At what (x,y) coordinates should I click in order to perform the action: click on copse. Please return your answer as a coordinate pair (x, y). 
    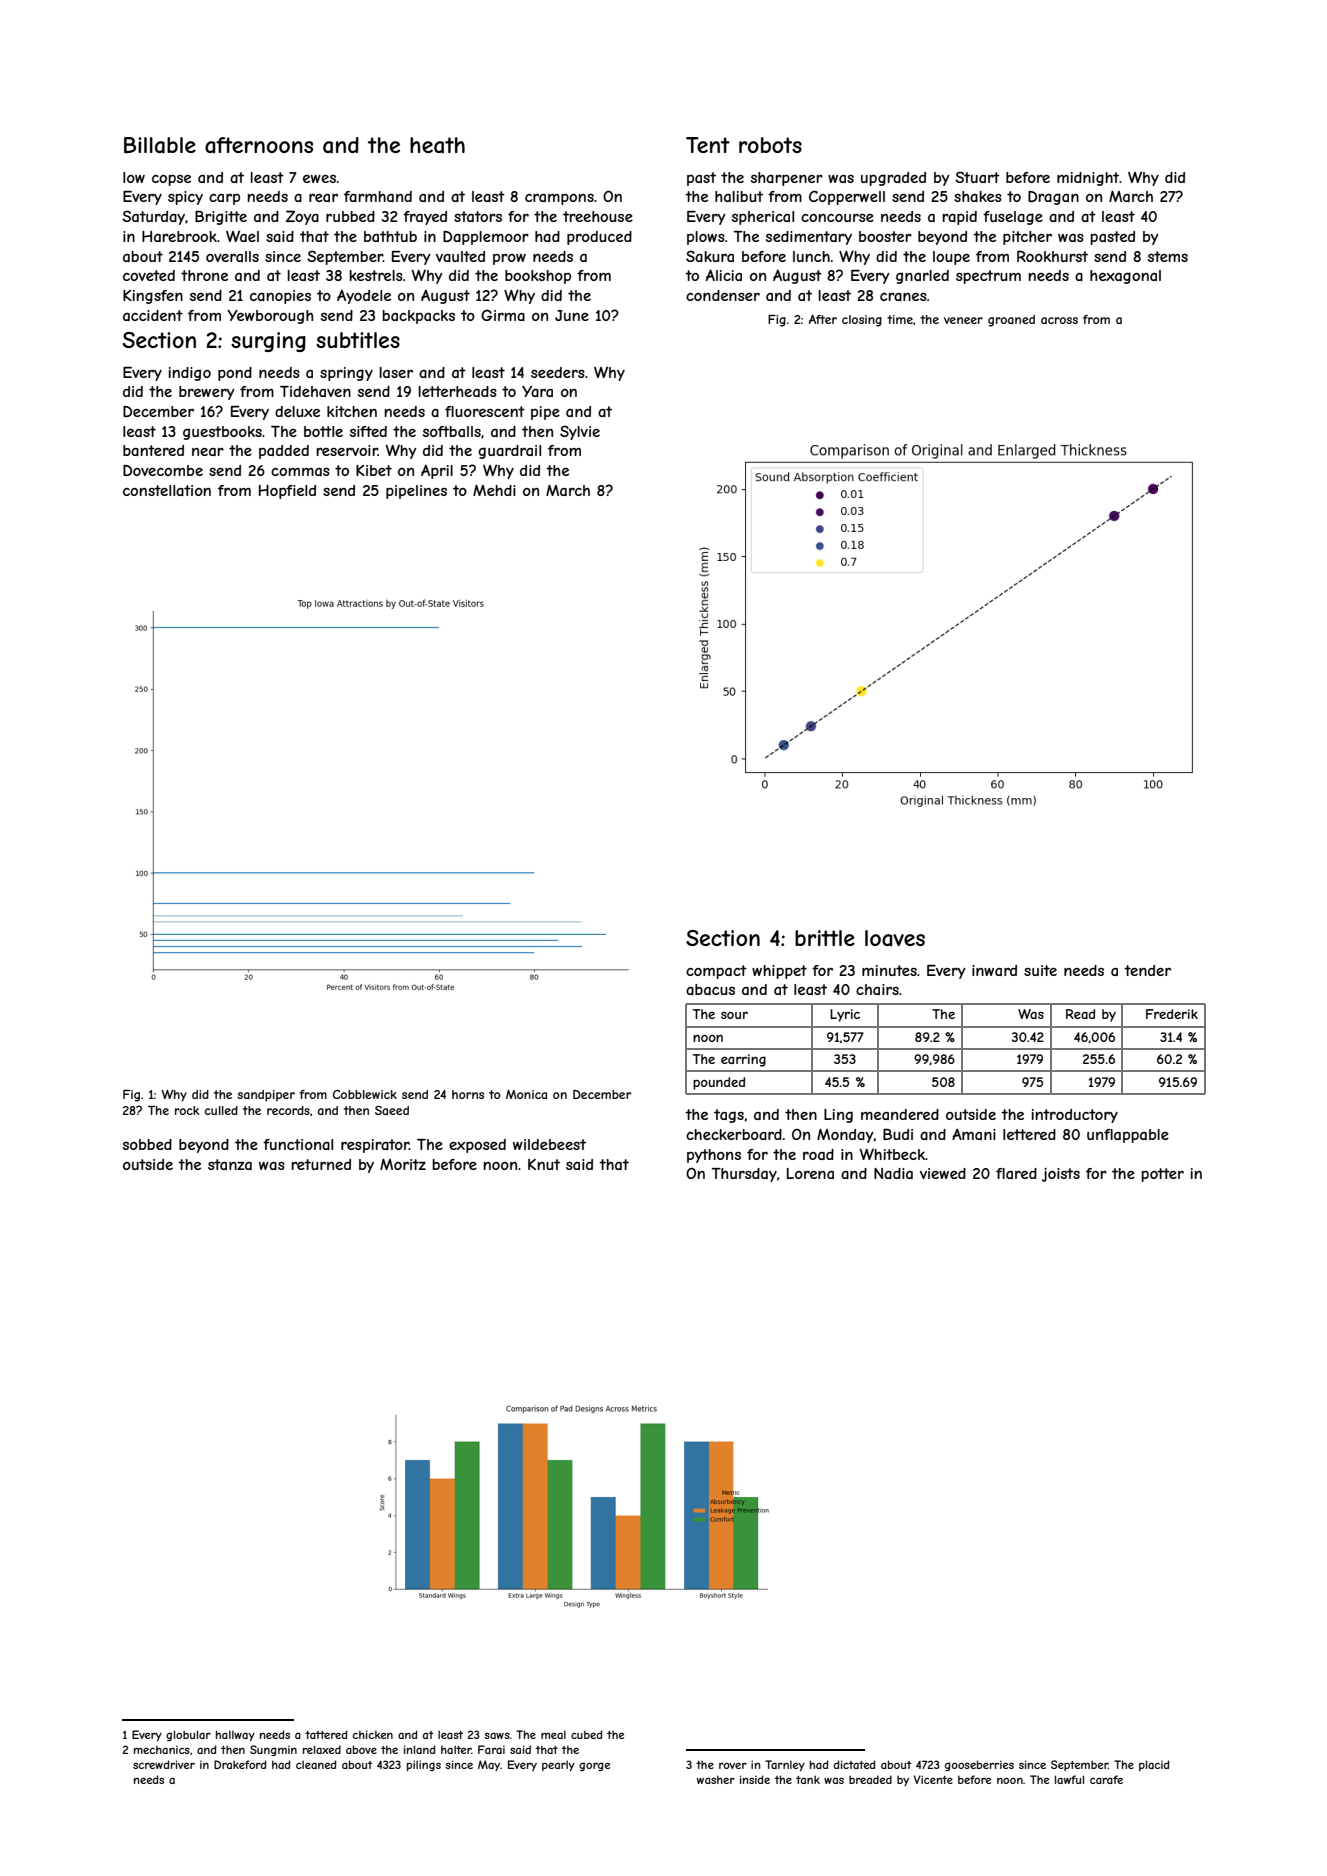
    Looking at the image, I should click on (171, 180).
